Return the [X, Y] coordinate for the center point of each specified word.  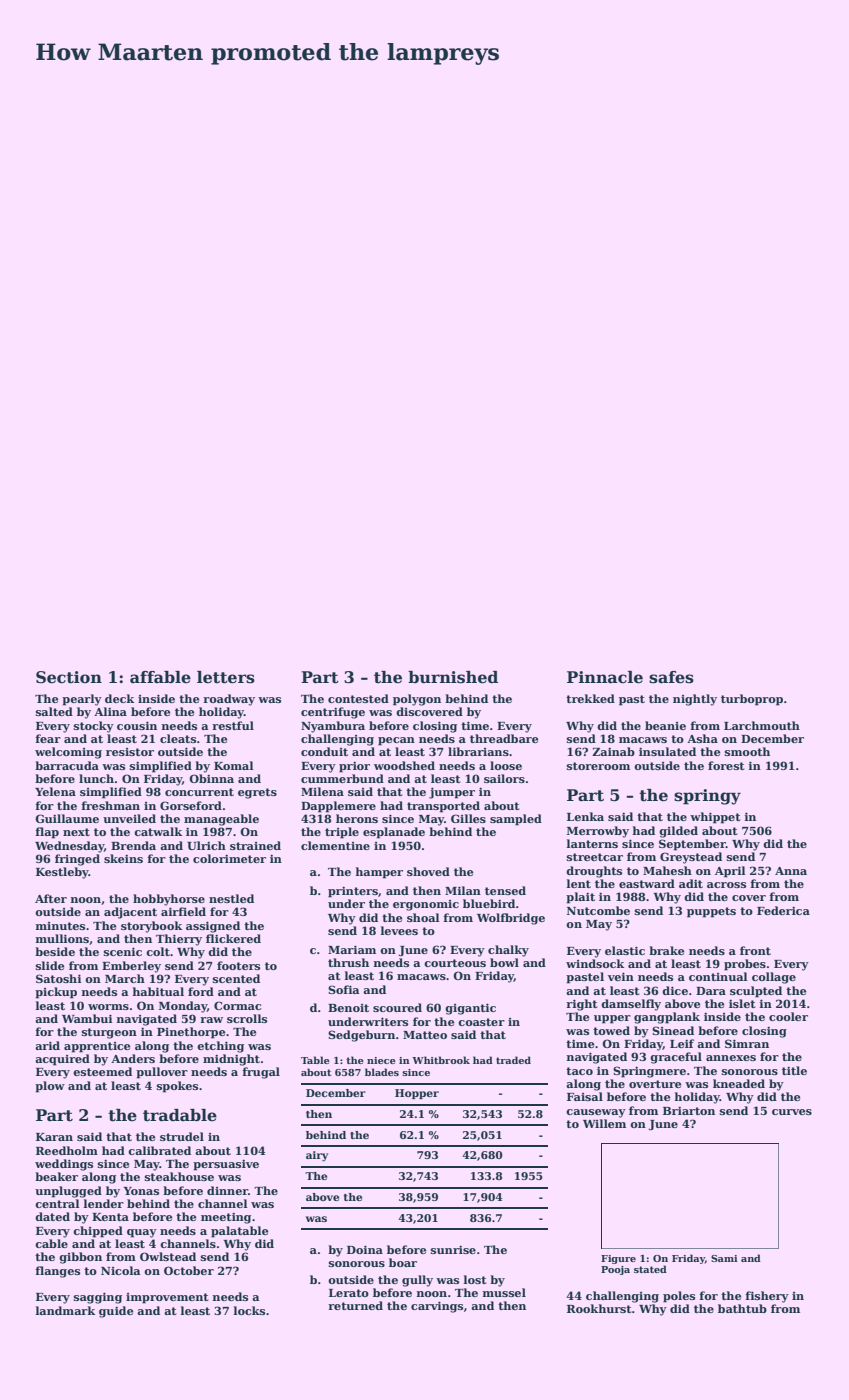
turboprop [752, 700]
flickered [233, 938]
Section [69, 677]
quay [142, 1233]
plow [50, 1087]
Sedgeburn [361, 1036]
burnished [453, 677]
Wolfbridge [511, 919]
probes [745, 965]
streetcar [595, 857]
